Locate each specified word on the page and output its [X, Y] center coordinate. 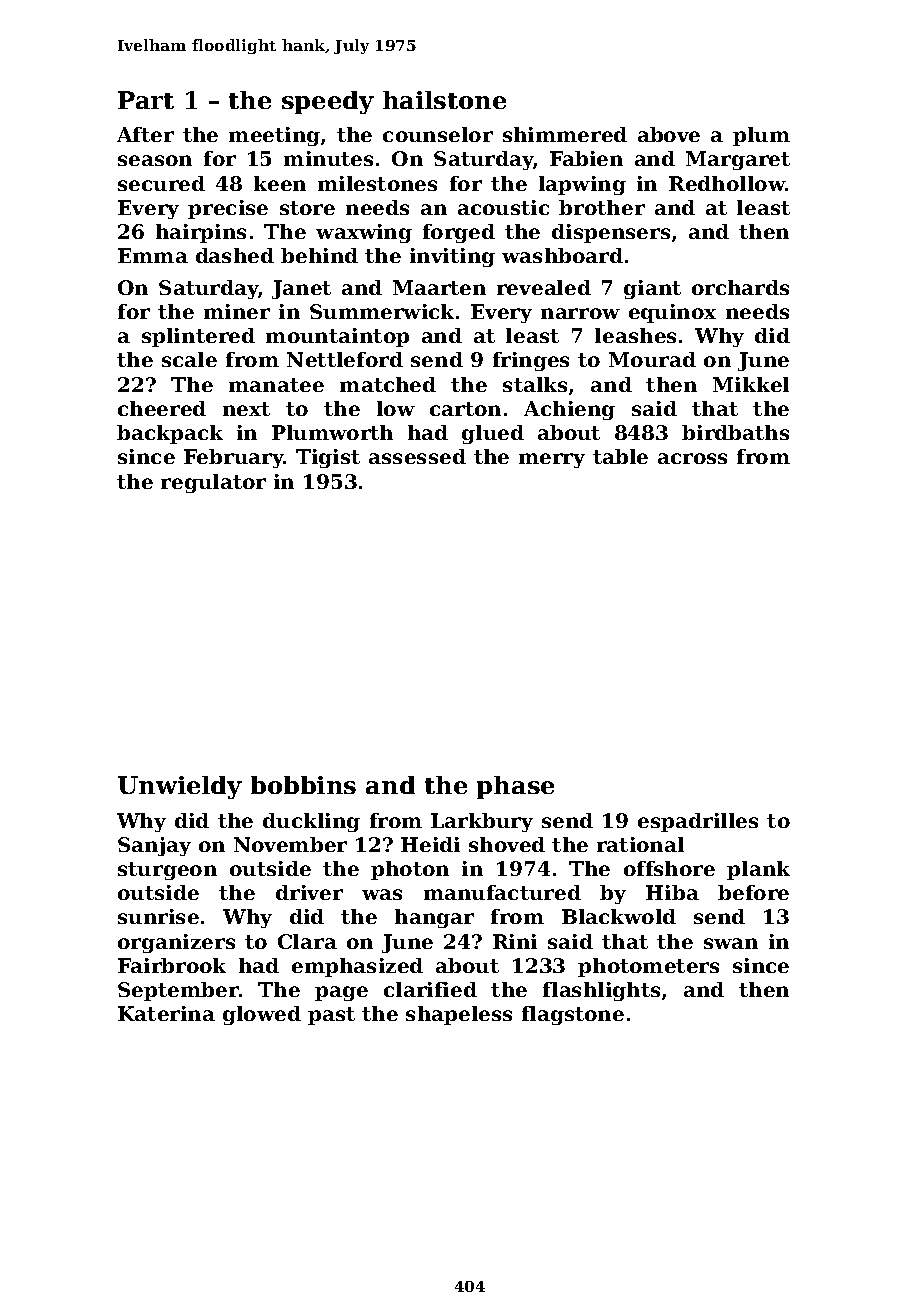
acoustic [503, 207]
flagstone [573, 1015]
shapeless [459, 1015]
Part [146, 100]
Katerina [166, 1013]
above [669, 134]
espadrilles [698, 822]
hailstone [444, 100]
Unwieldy [180, 787]
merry [552, 460]
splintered [198, 337]
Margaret [738, 160]
